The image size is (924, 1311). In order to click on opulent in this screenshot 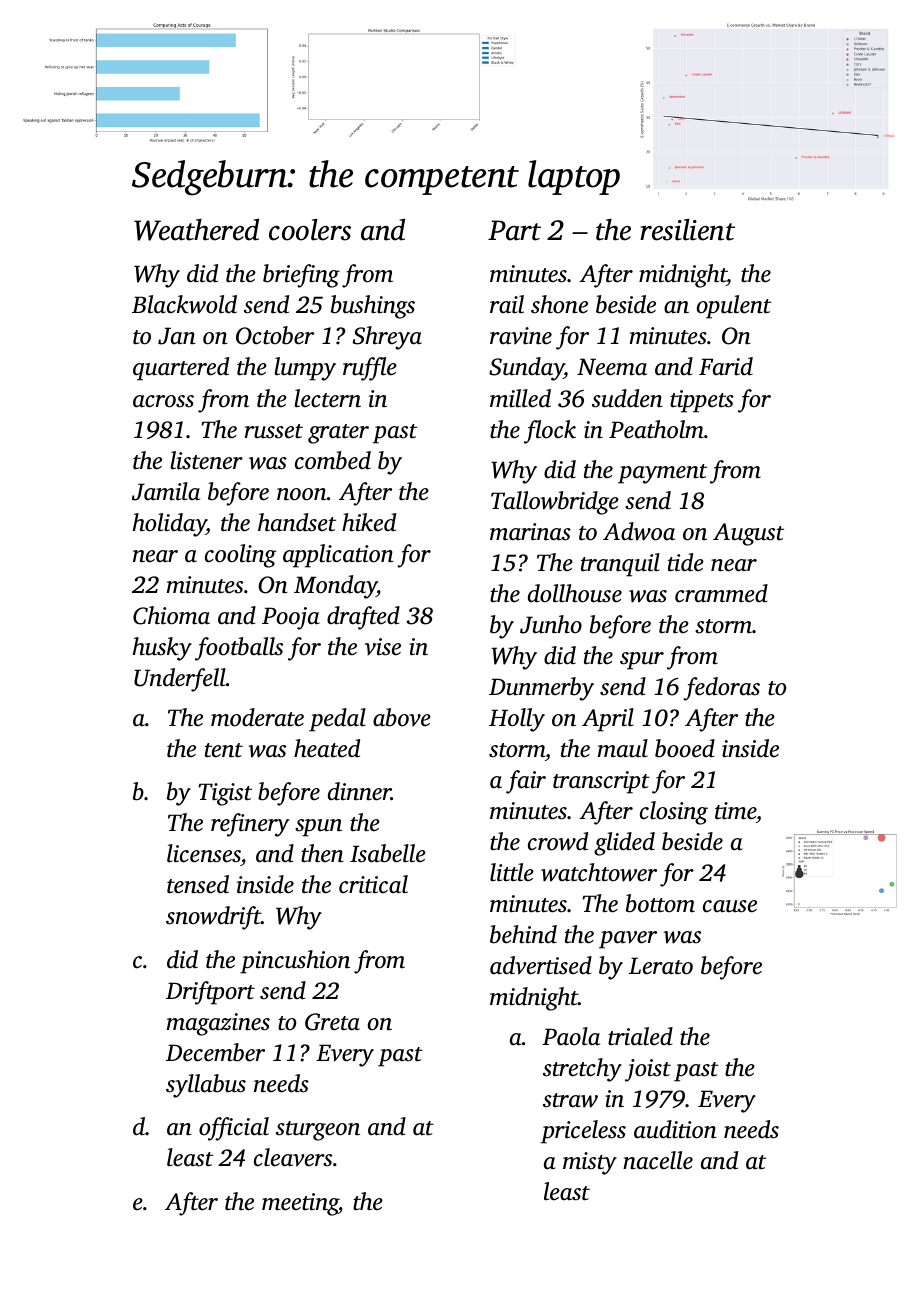, I will do `click(734, 307)`.
